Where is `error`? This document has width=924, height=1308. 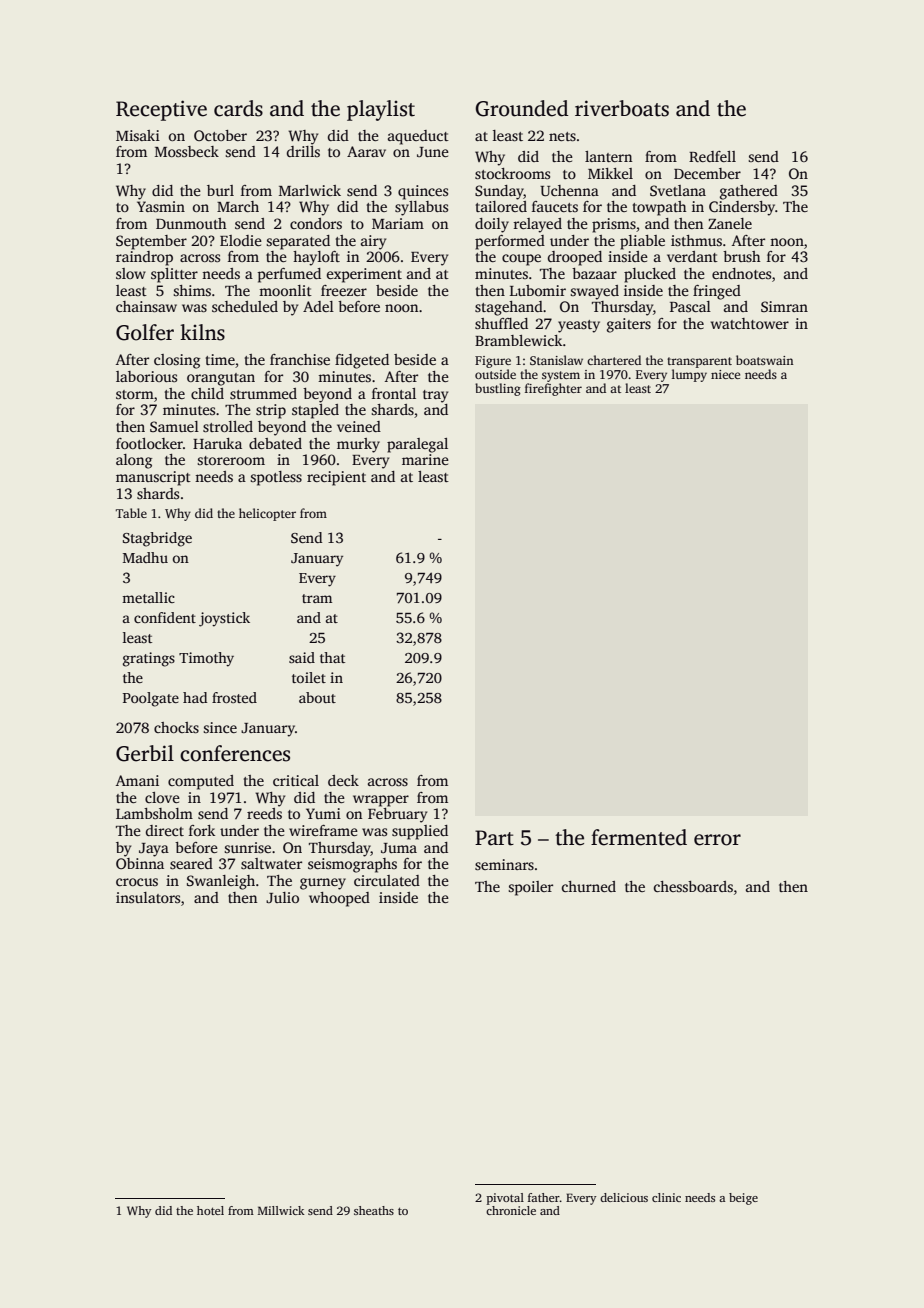
error is located at coordinates (717, 840).
